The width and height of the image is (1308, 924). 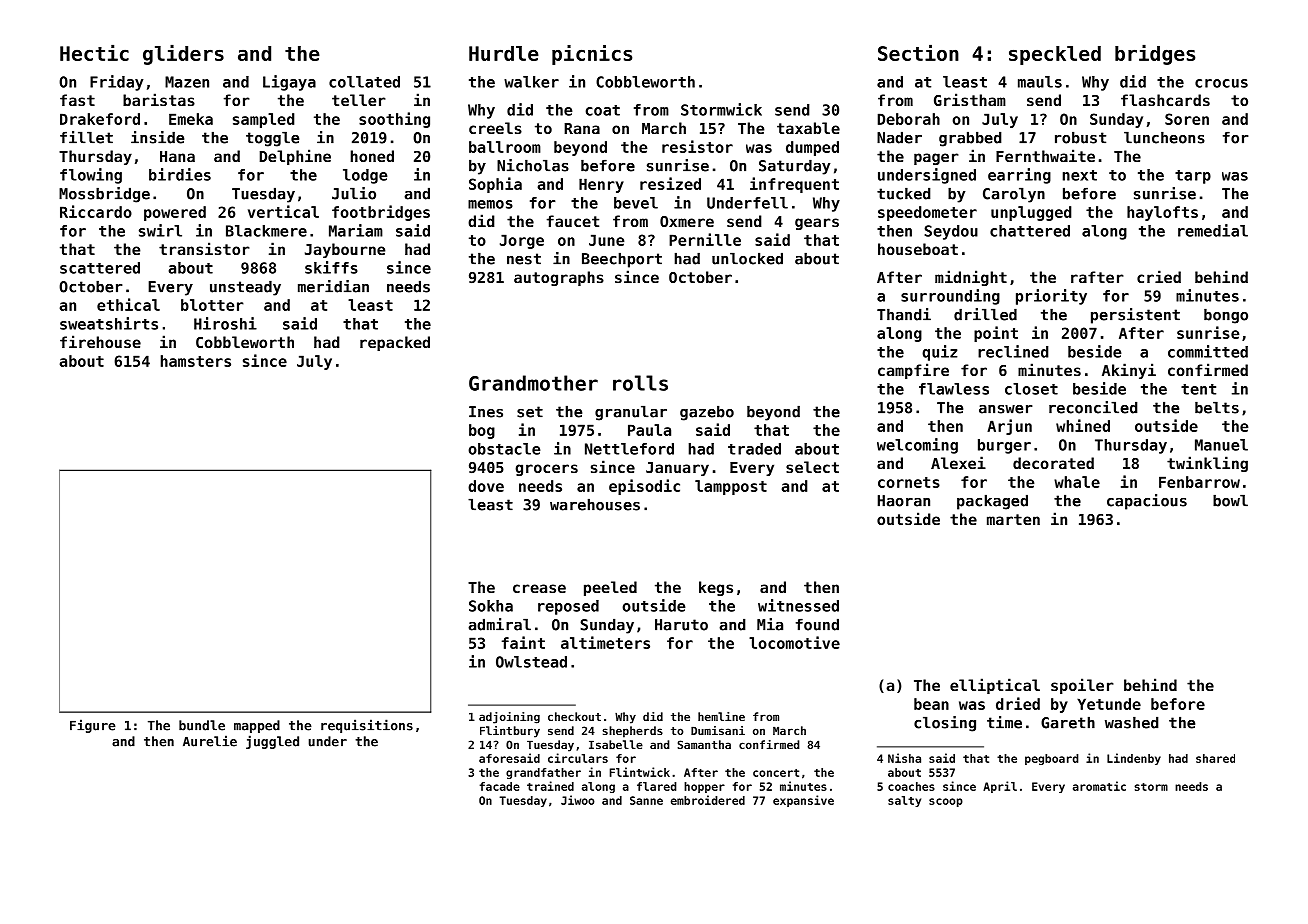 What do you see at coordinates (904, 314) in the image?
I see `Thandi` at bounding box center [904, 314].
